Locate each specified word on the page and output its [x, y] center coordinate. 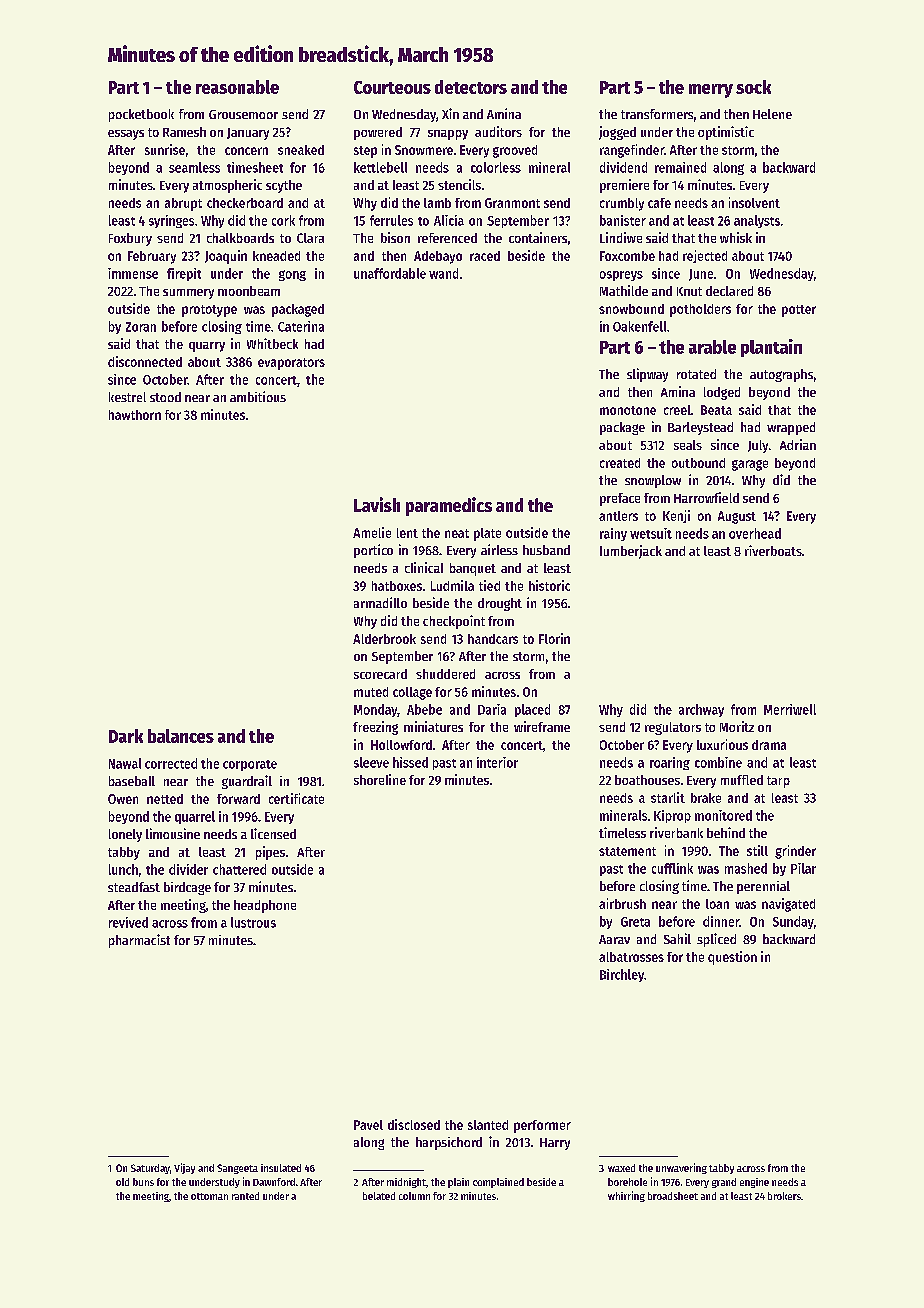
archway [701, 710]
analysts [757, 221]
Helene [772, 114]
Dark [126, 736]
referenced [447, 238]
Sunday [793, 922]
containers [538, 237]
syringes [171, 221]
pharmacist [139, 941]
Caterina [301, 326]
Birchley [622, 975]
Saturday [150, 1169]
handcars [493, 639]
